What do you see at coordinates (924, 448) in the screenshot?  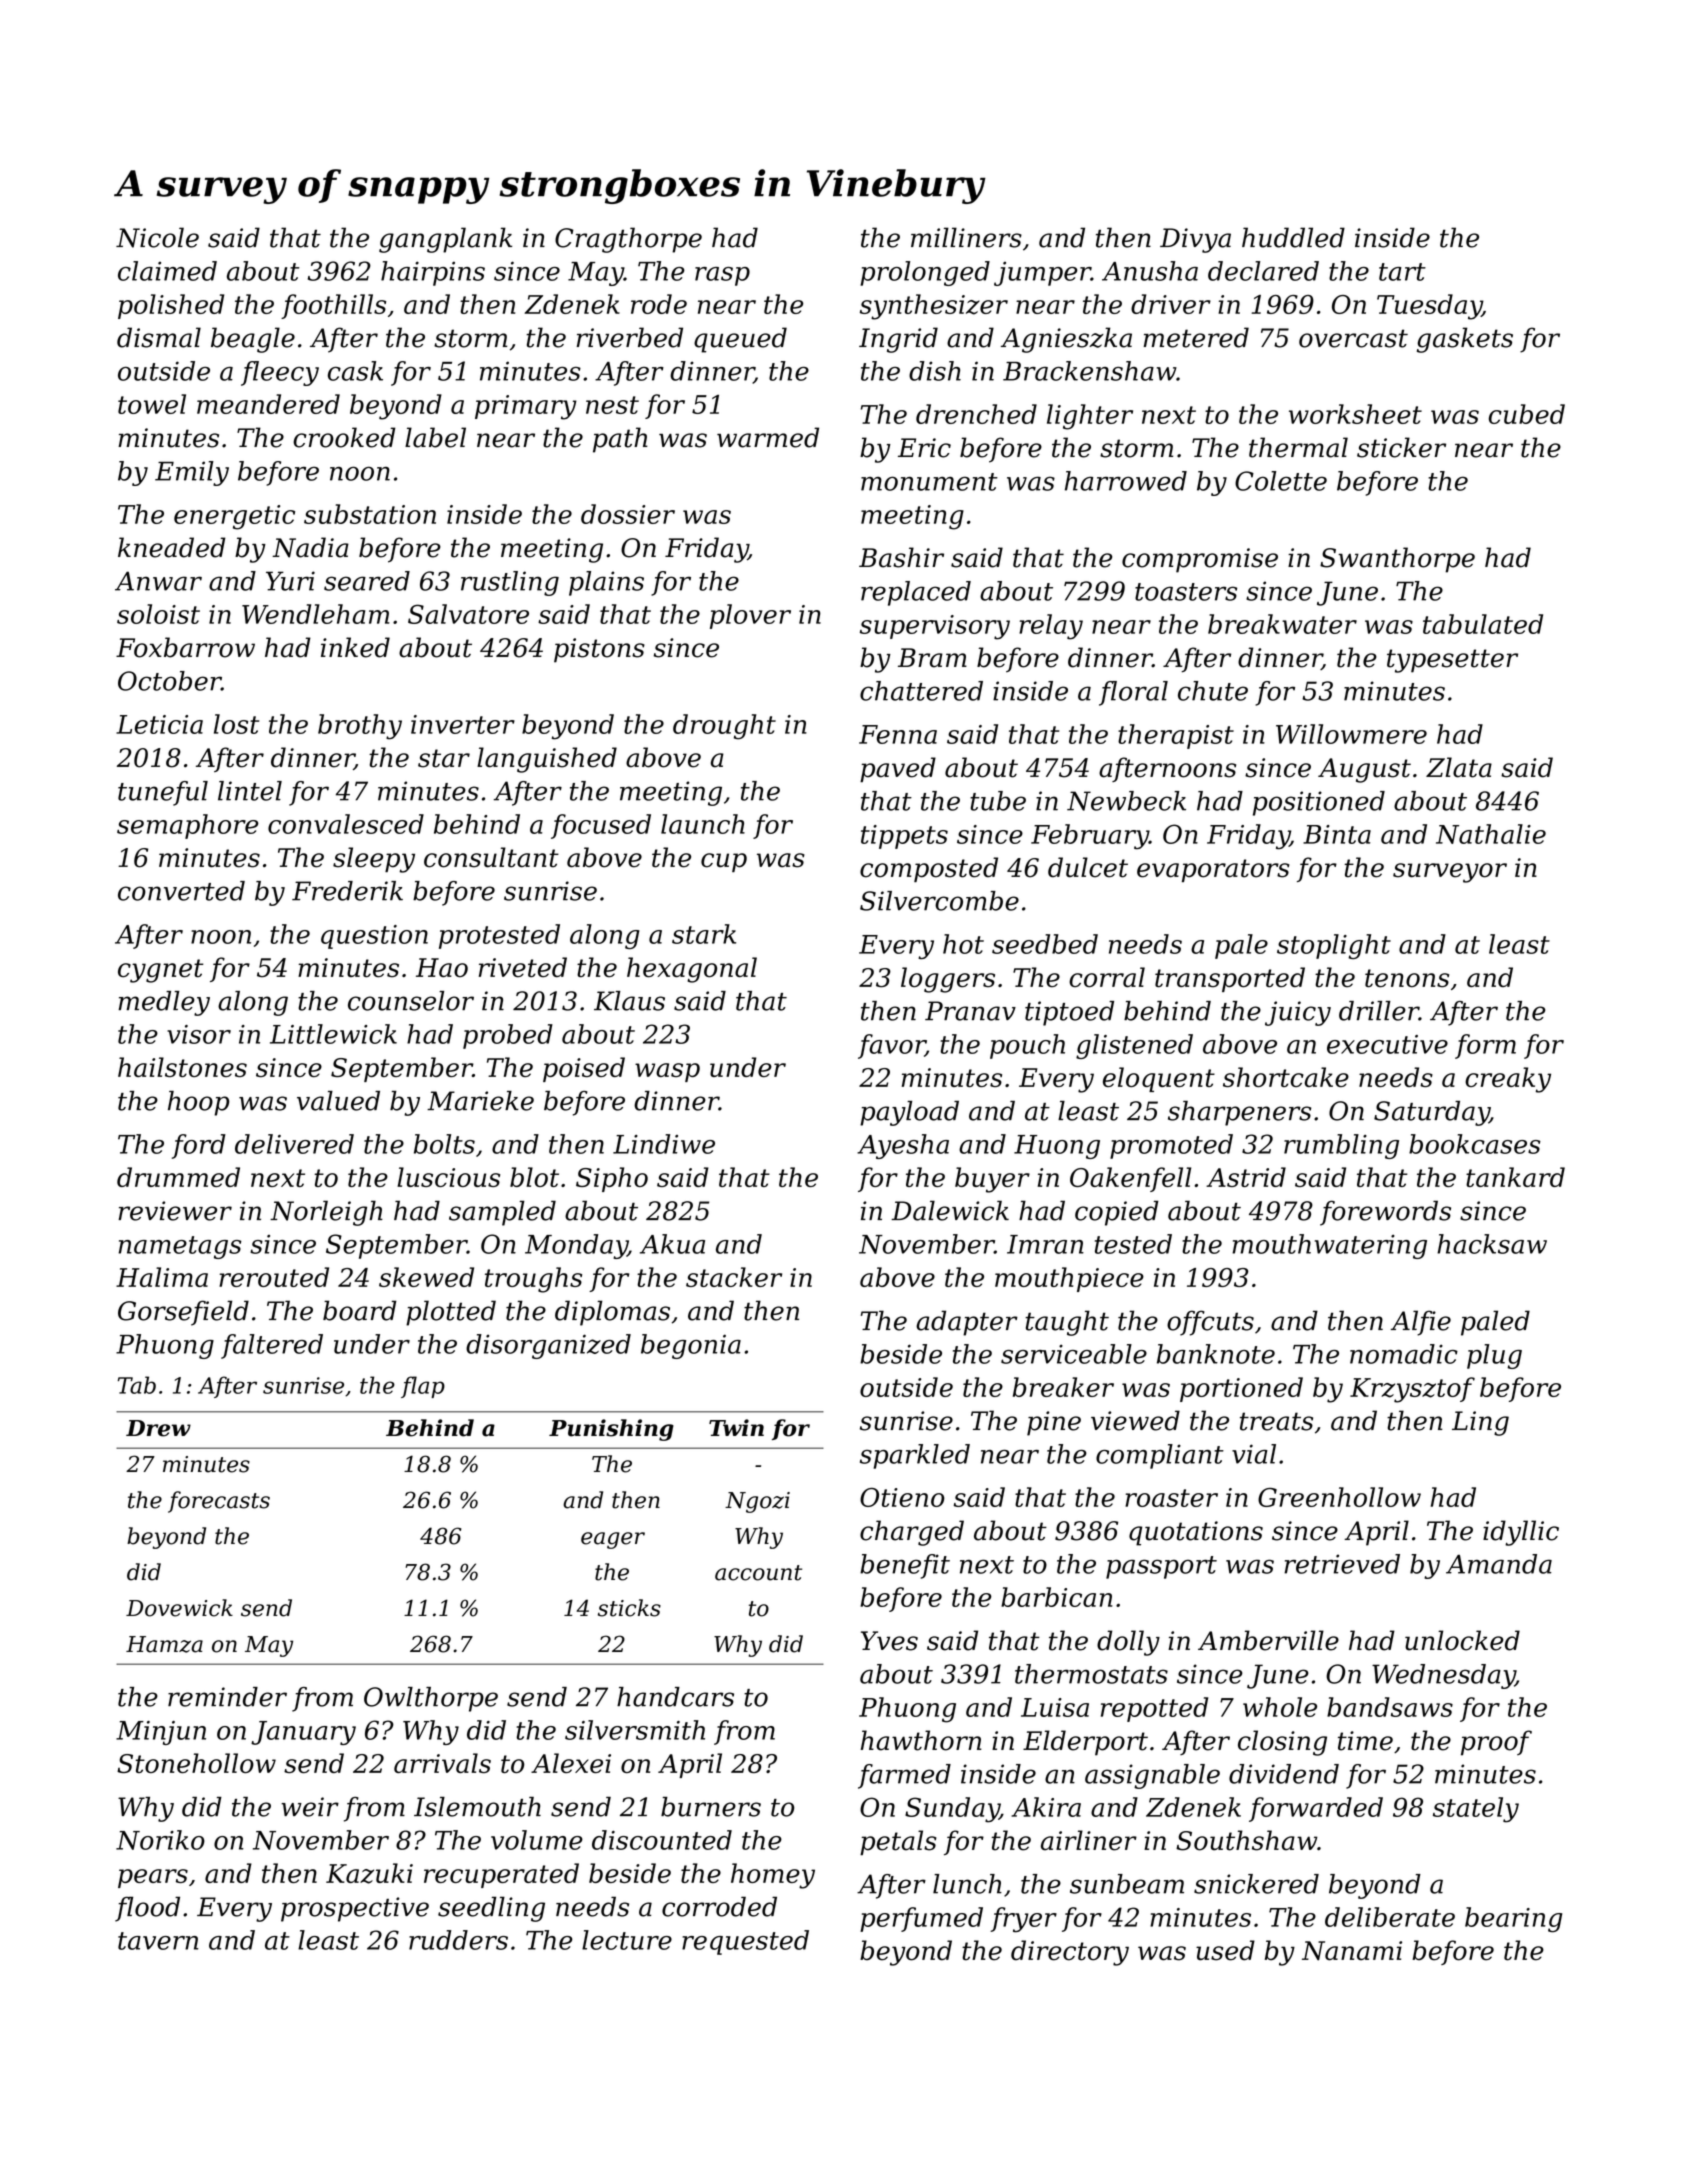 I see `Eric` at bounding box center [924, 448].
